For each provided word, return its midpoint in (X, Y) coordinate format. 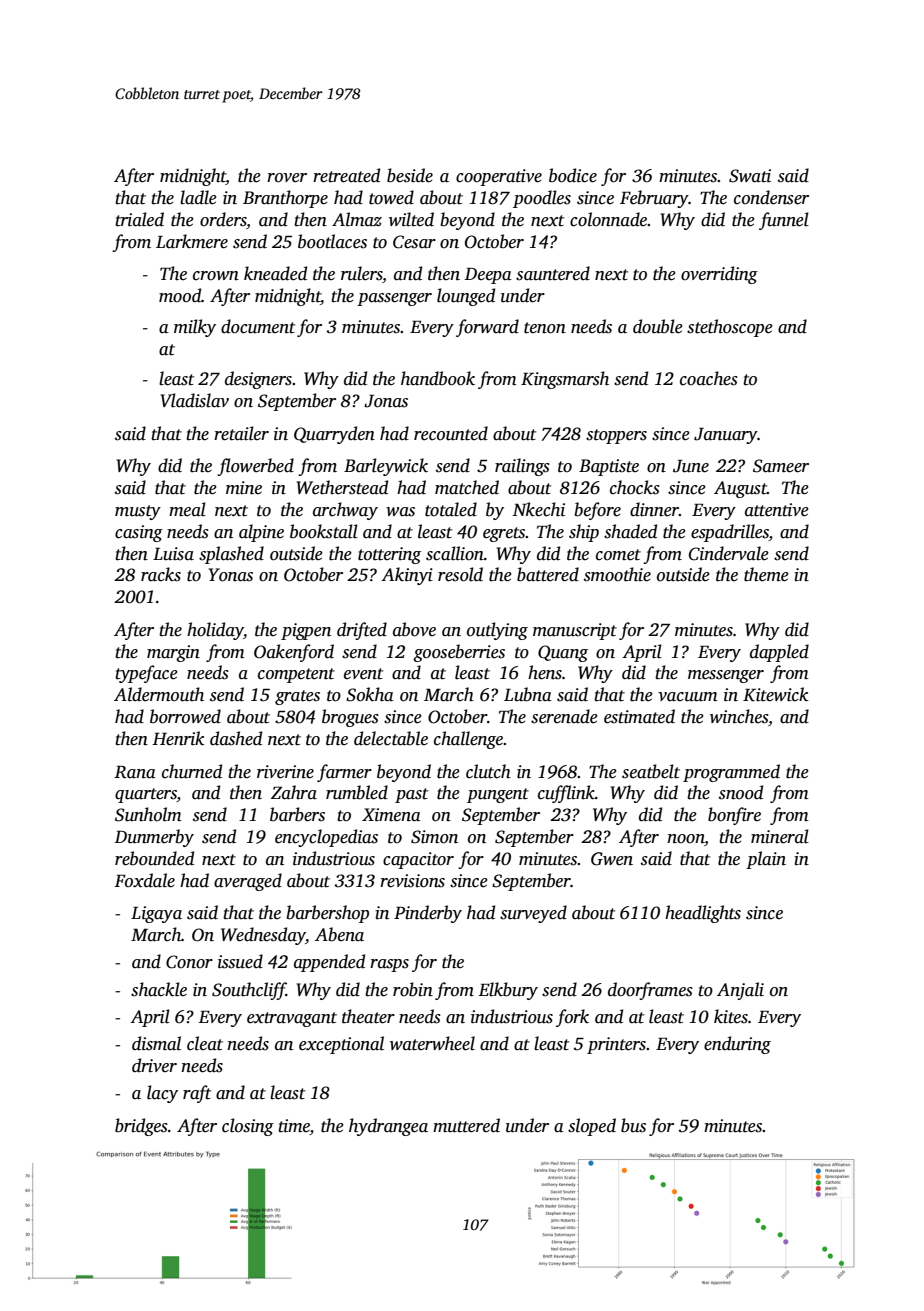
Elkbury (508, 991)
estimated (639, 716)
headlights (703, 914)
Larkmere (192, 241)
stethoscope (730, 328)
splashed (231, 555)
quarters (146, 795)
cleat (205, 1043)
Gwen (612, 859)
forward (487, 328)
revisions (412, 881)
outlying (497, 631)
